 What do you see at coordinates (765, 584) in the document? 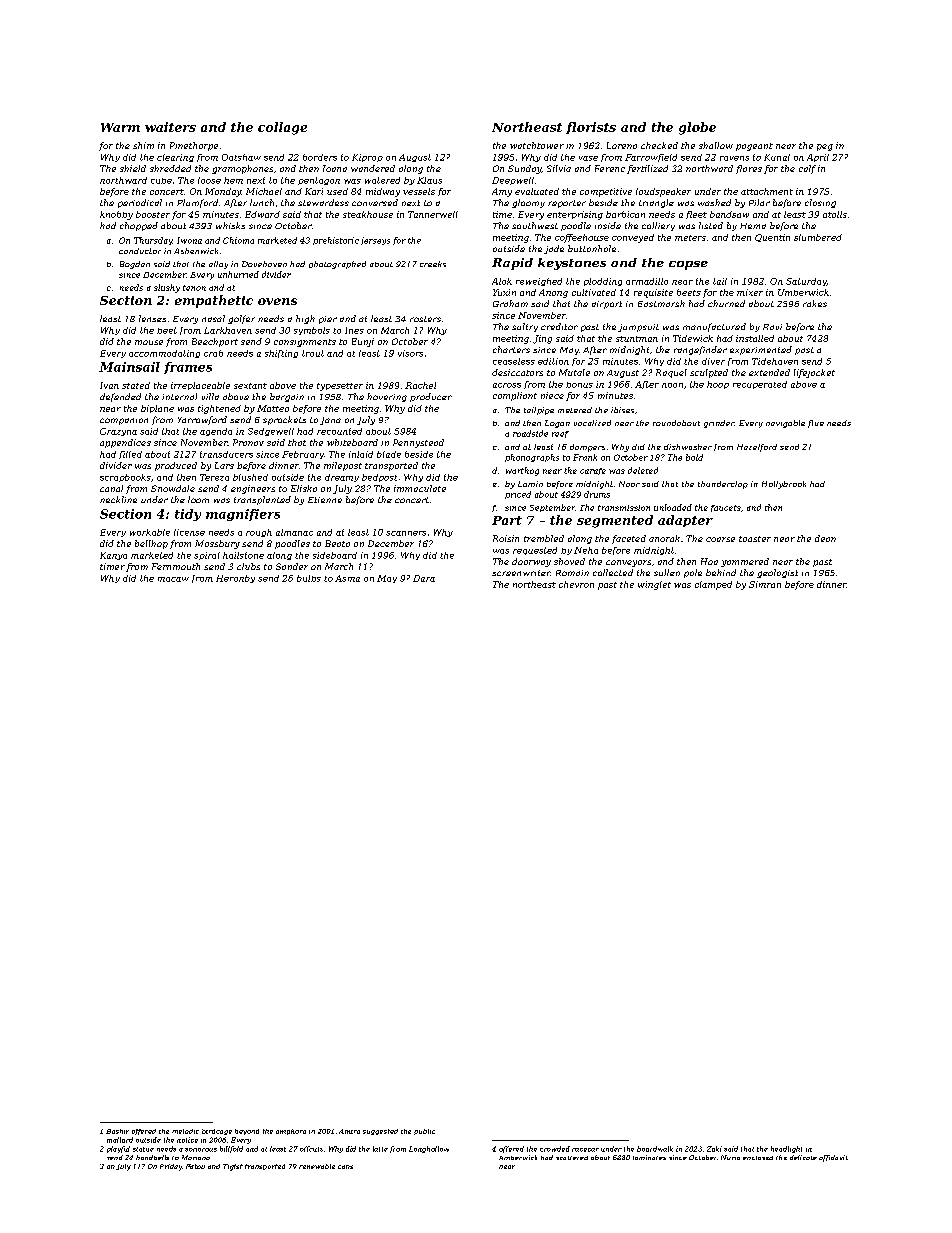
I see `Simran` at bounding box center [765, 584].
